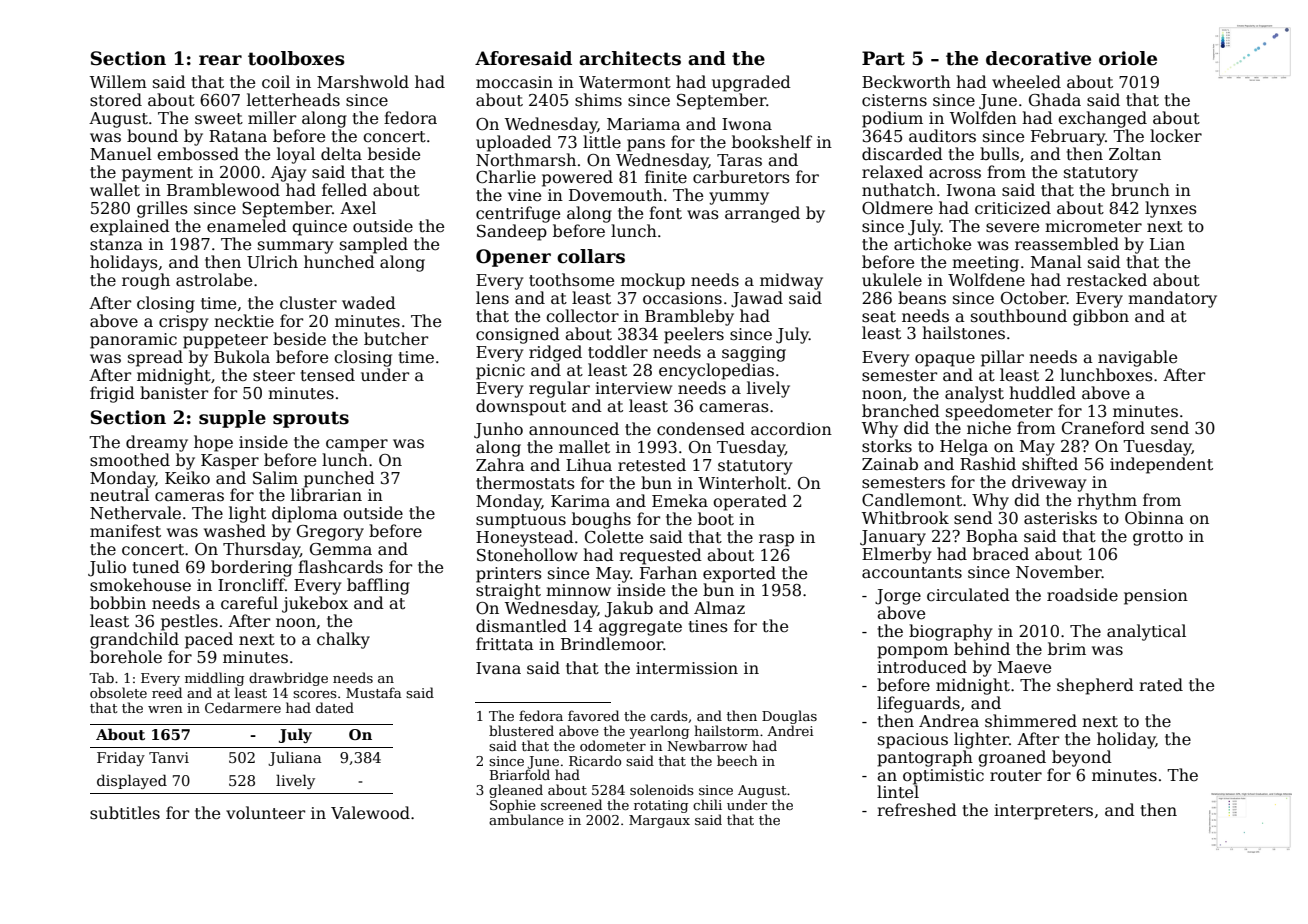 This image has width=1308, height=924. Describe the element at coordinates (116, 245) in the image. I see `stanza` at that location.
